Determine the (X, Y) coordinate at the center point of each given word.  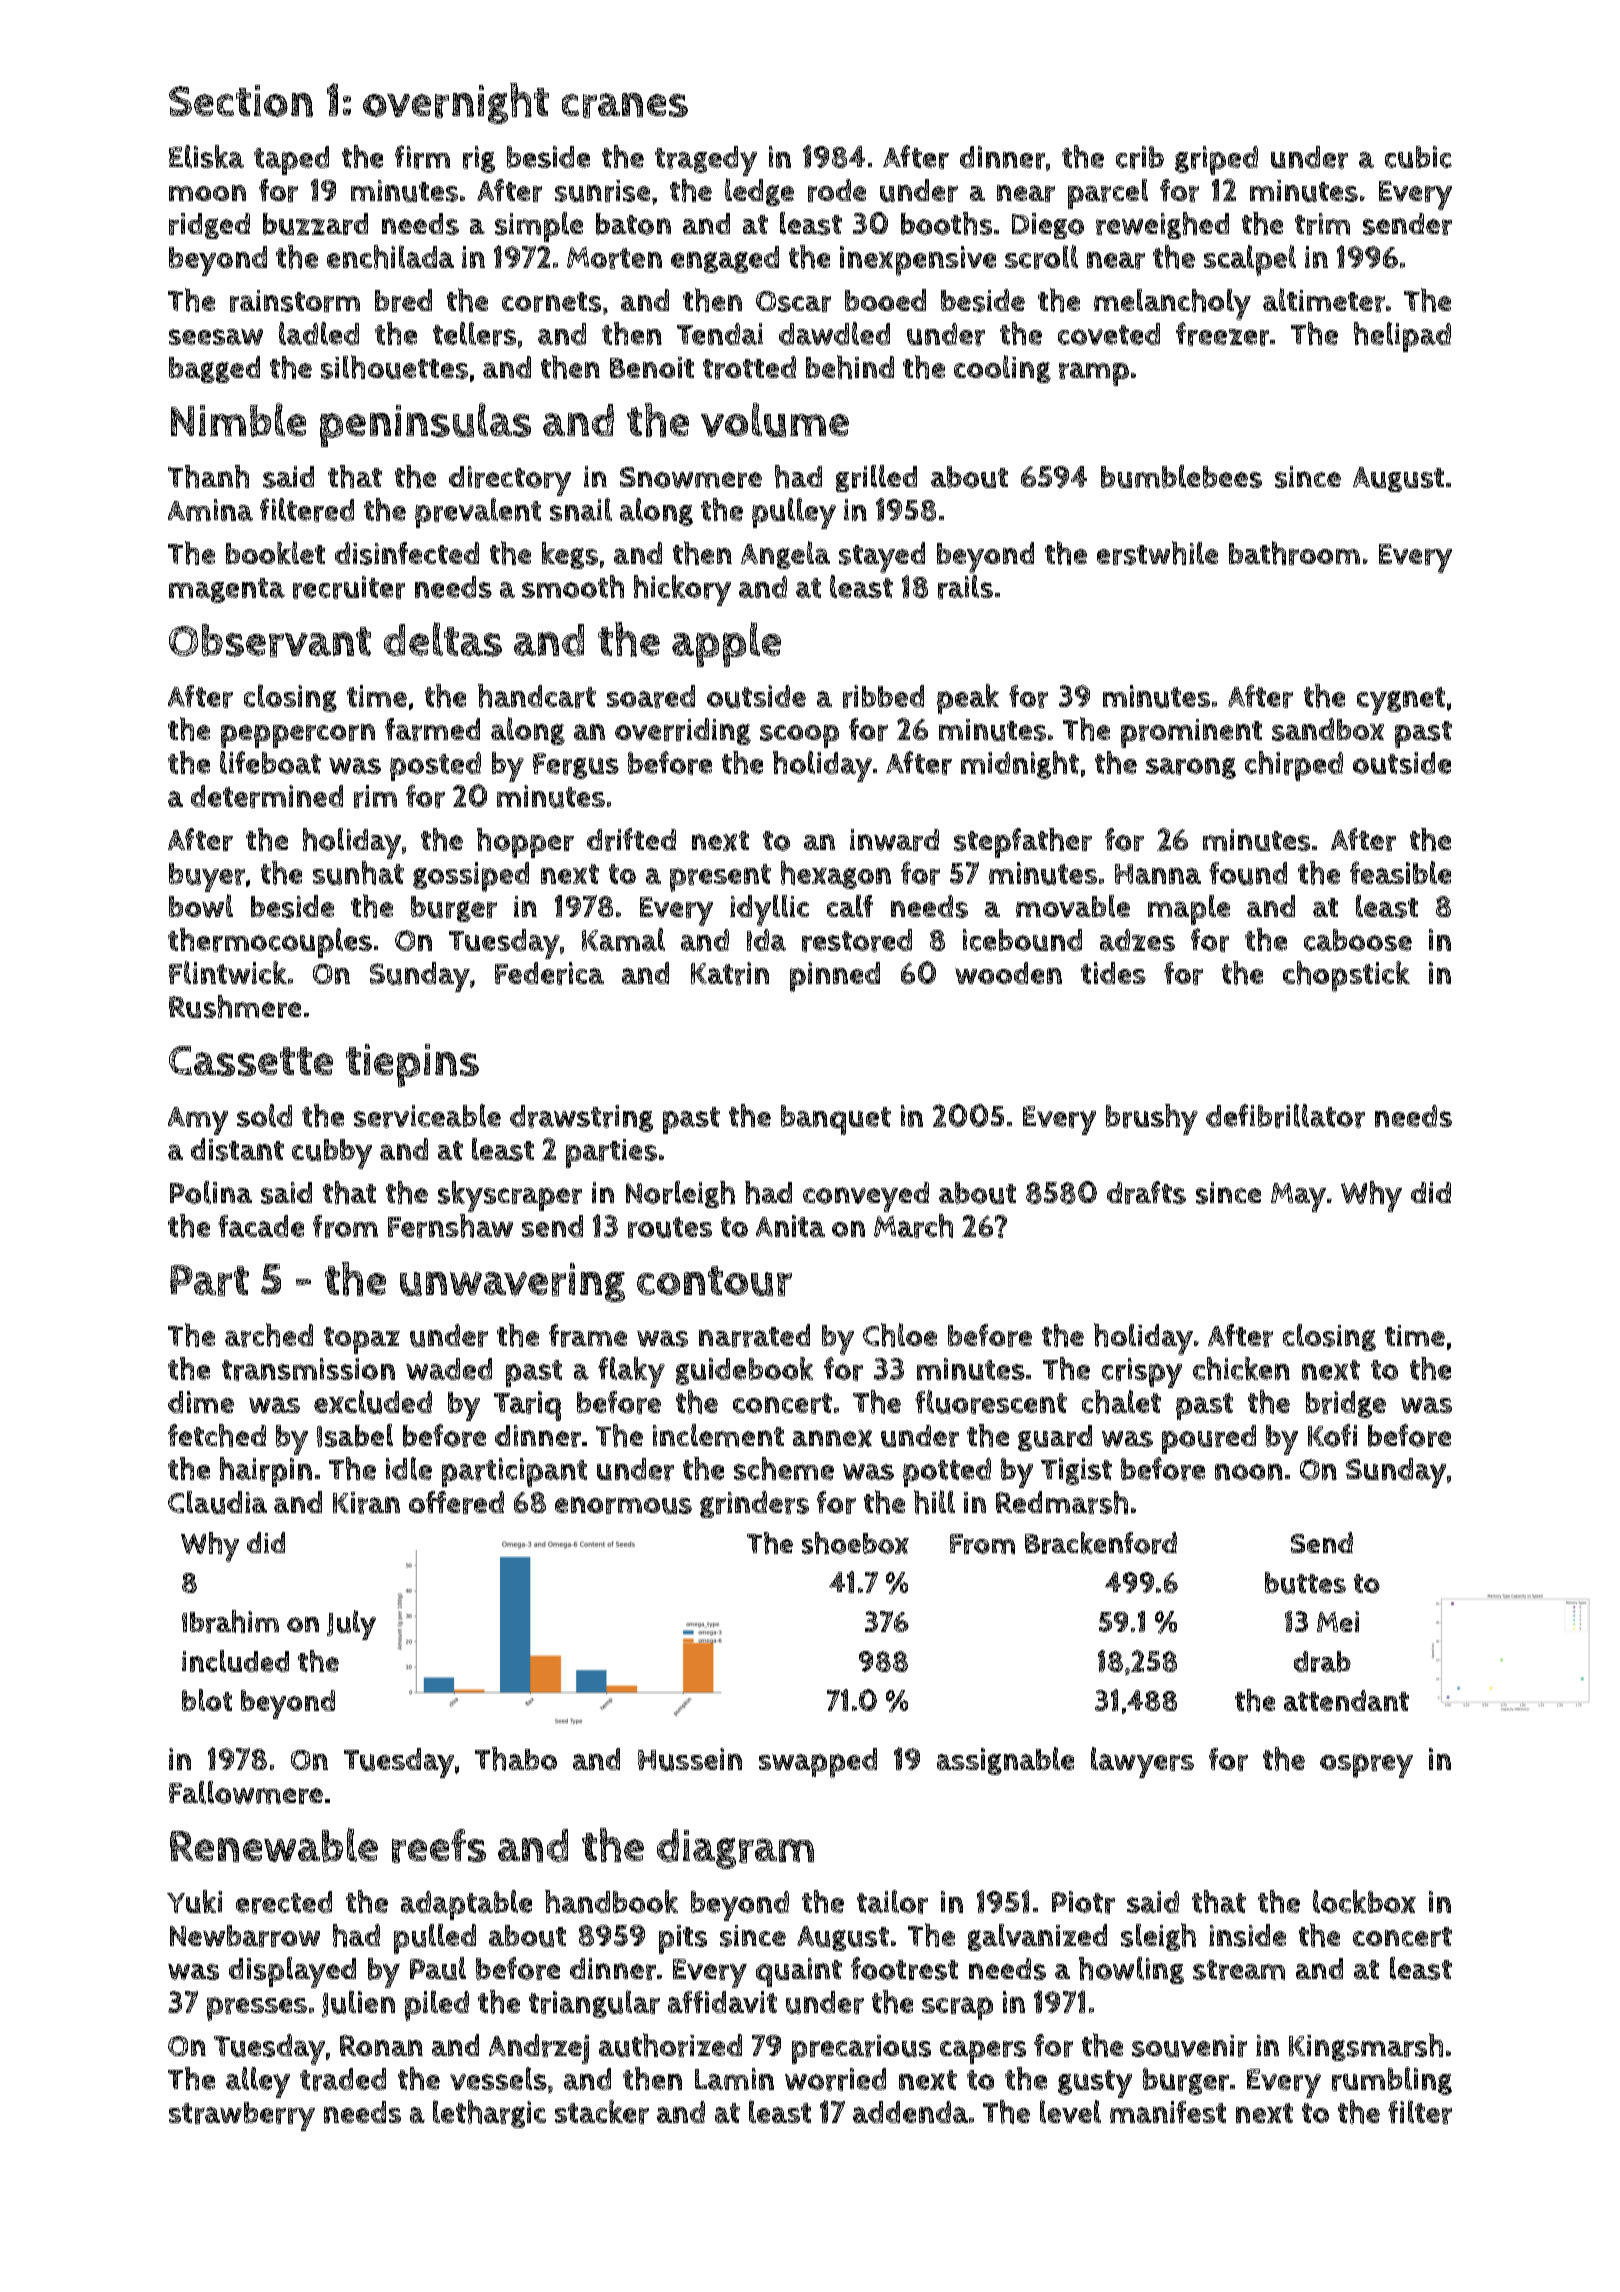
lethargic (489, 2114)
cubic (1418, 157)
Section (241, 101)
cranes (625, 105)
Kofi (1332, 1435)
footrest (904, 1968)
